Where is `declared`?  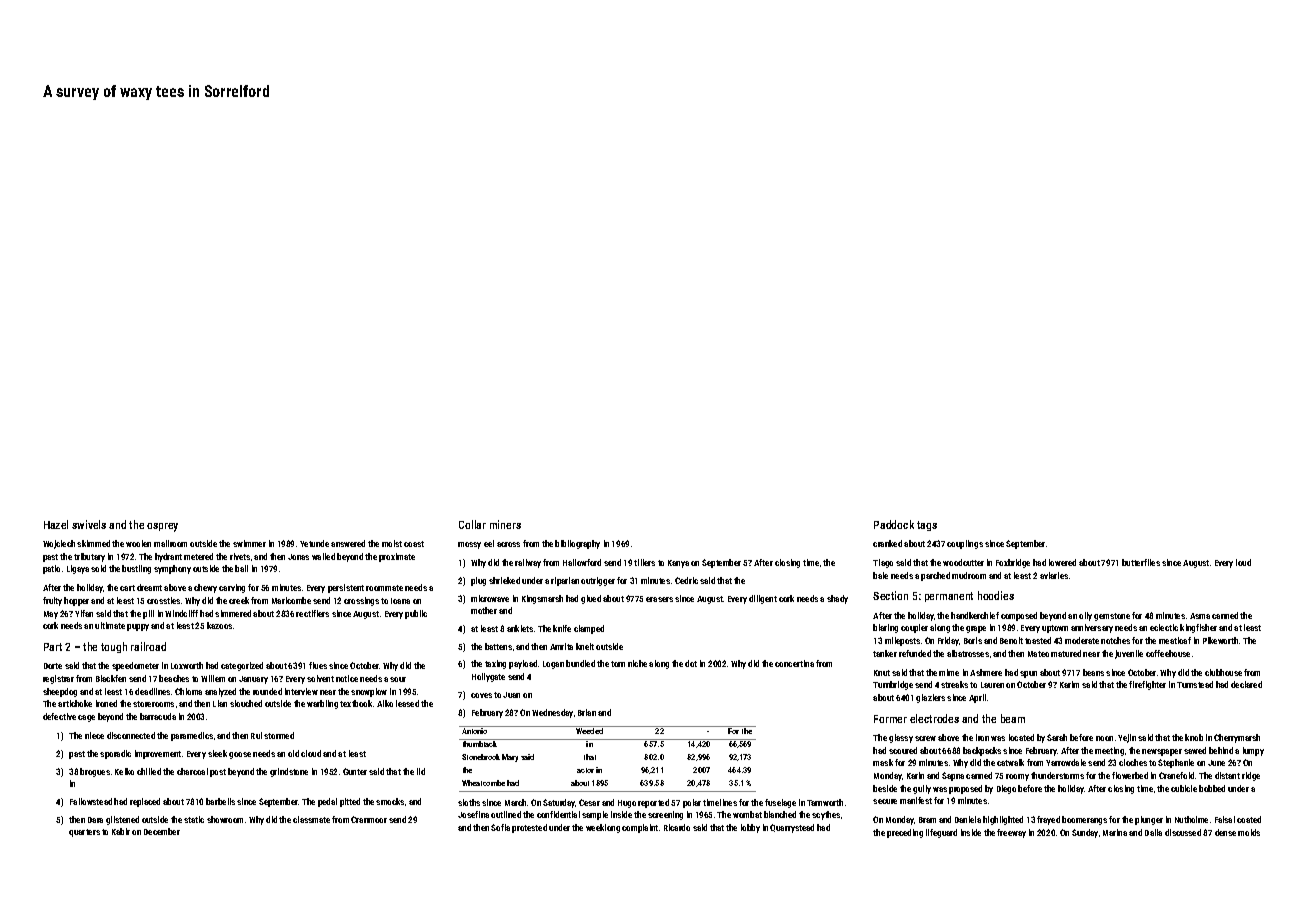
declared is located at coordinates (1246, 684).
